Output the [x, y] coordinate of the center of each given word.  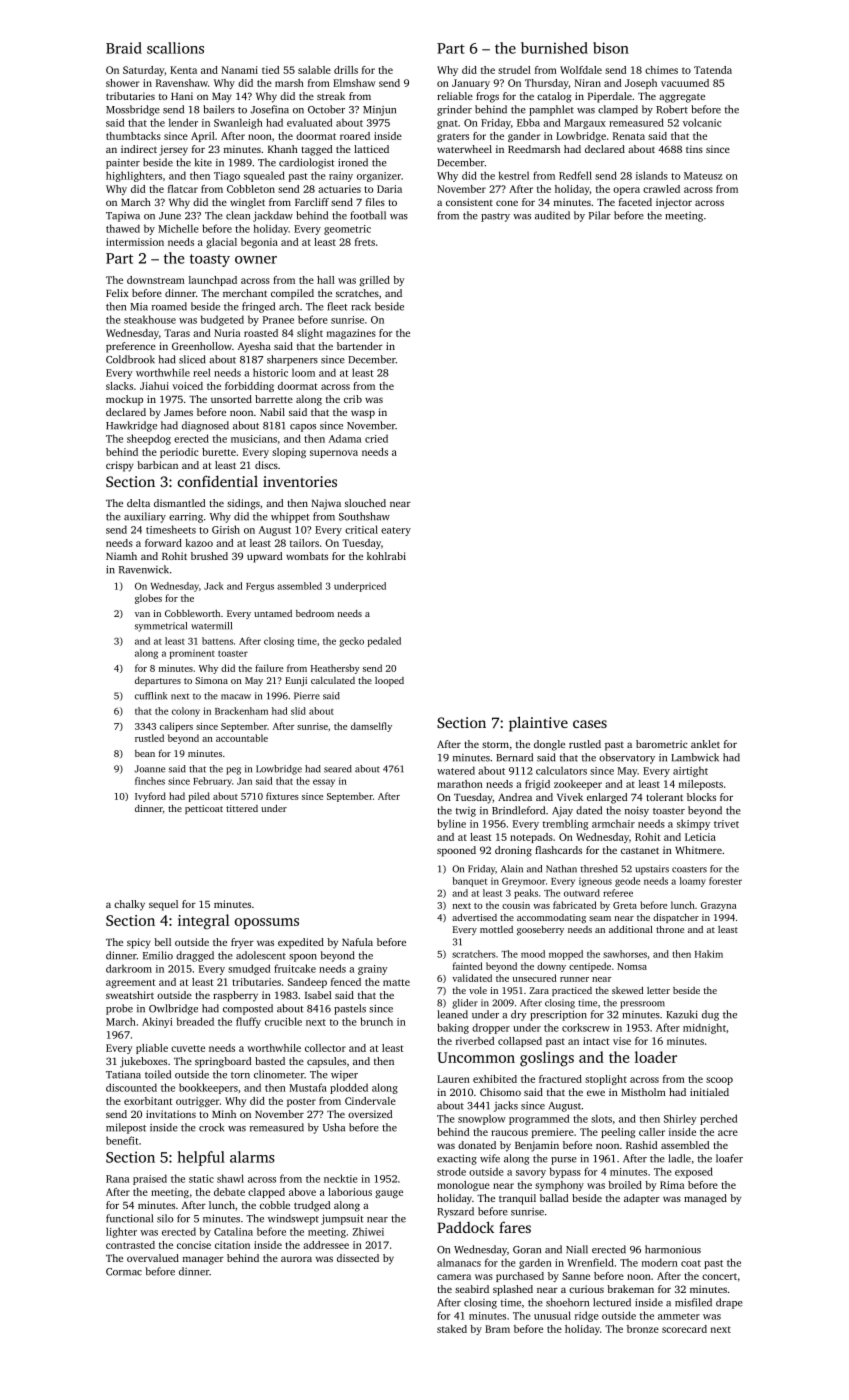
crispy [120, 466]
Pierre [307, 696]
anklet [705, 744]
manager [203, 1260]
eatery [396, 531]
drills [346, 70]
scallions [175, 48]
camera [454, 1277]
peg [233, 771]
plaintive [538, 724]
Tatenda [713, 70]
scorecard [684, 1329]
